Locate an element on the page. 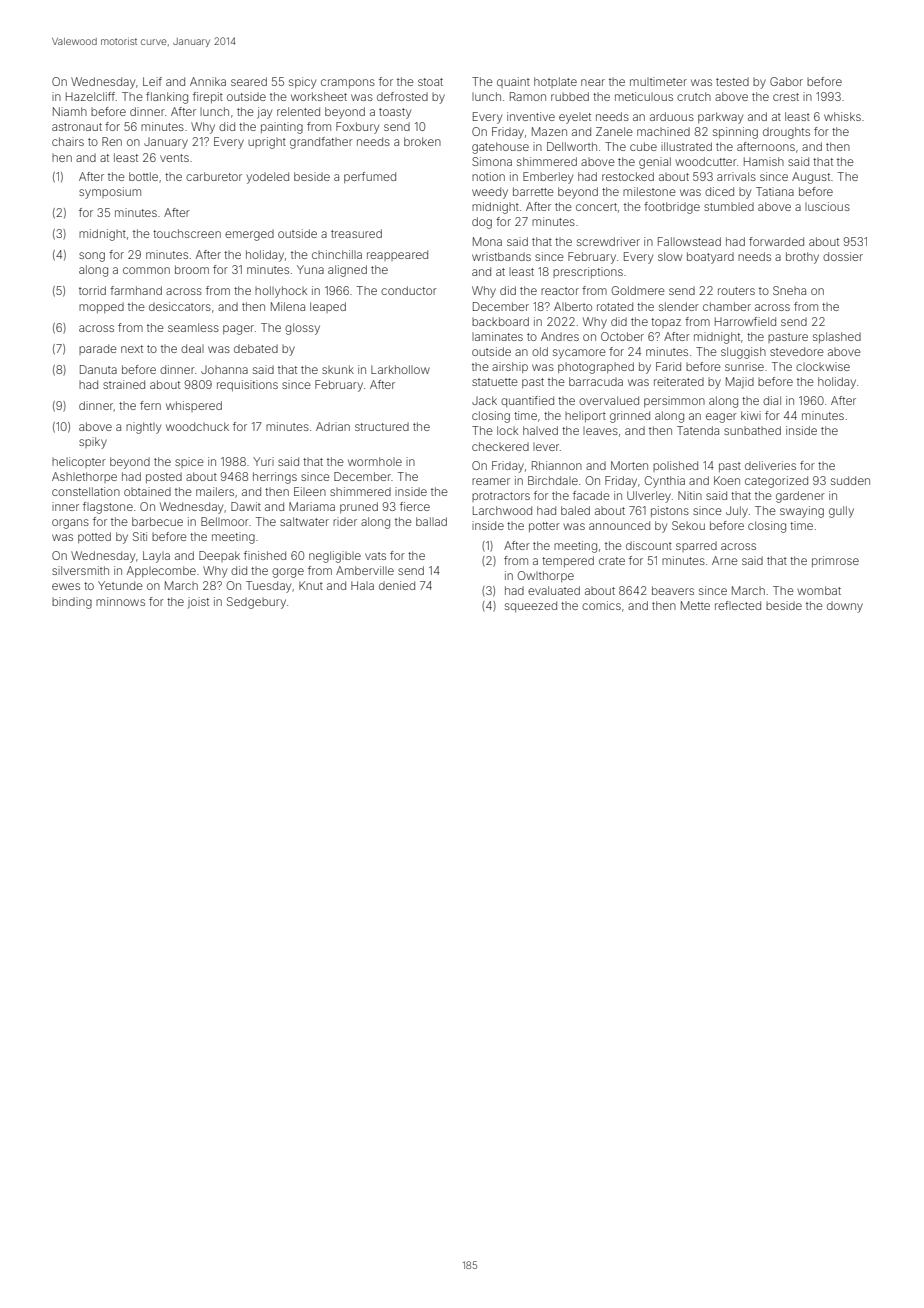  woodchuck is located at coordinates (197, 426).
